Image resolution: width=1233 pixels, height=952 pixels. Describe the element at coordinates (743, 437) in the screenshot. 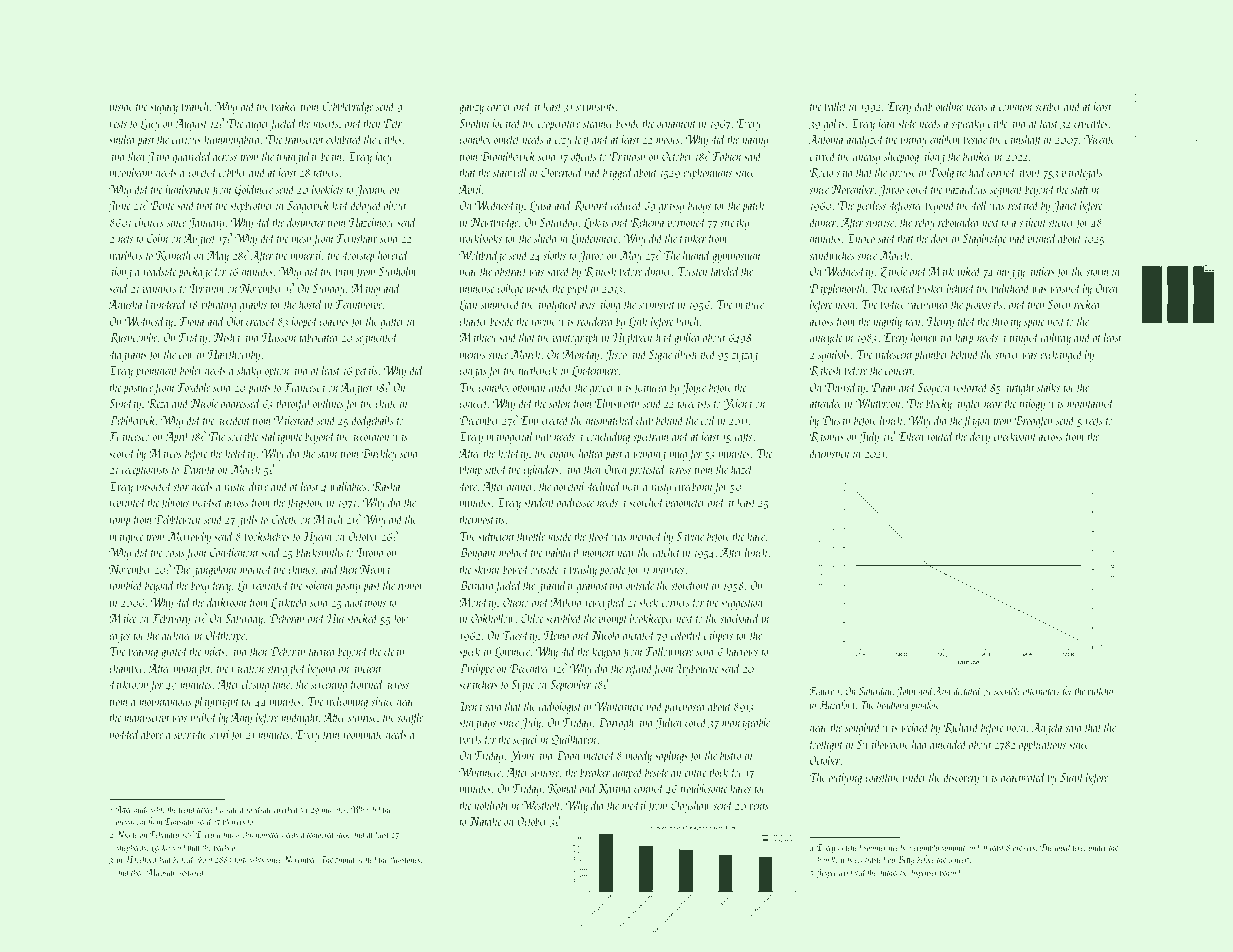

I see `rafts` at that location.
